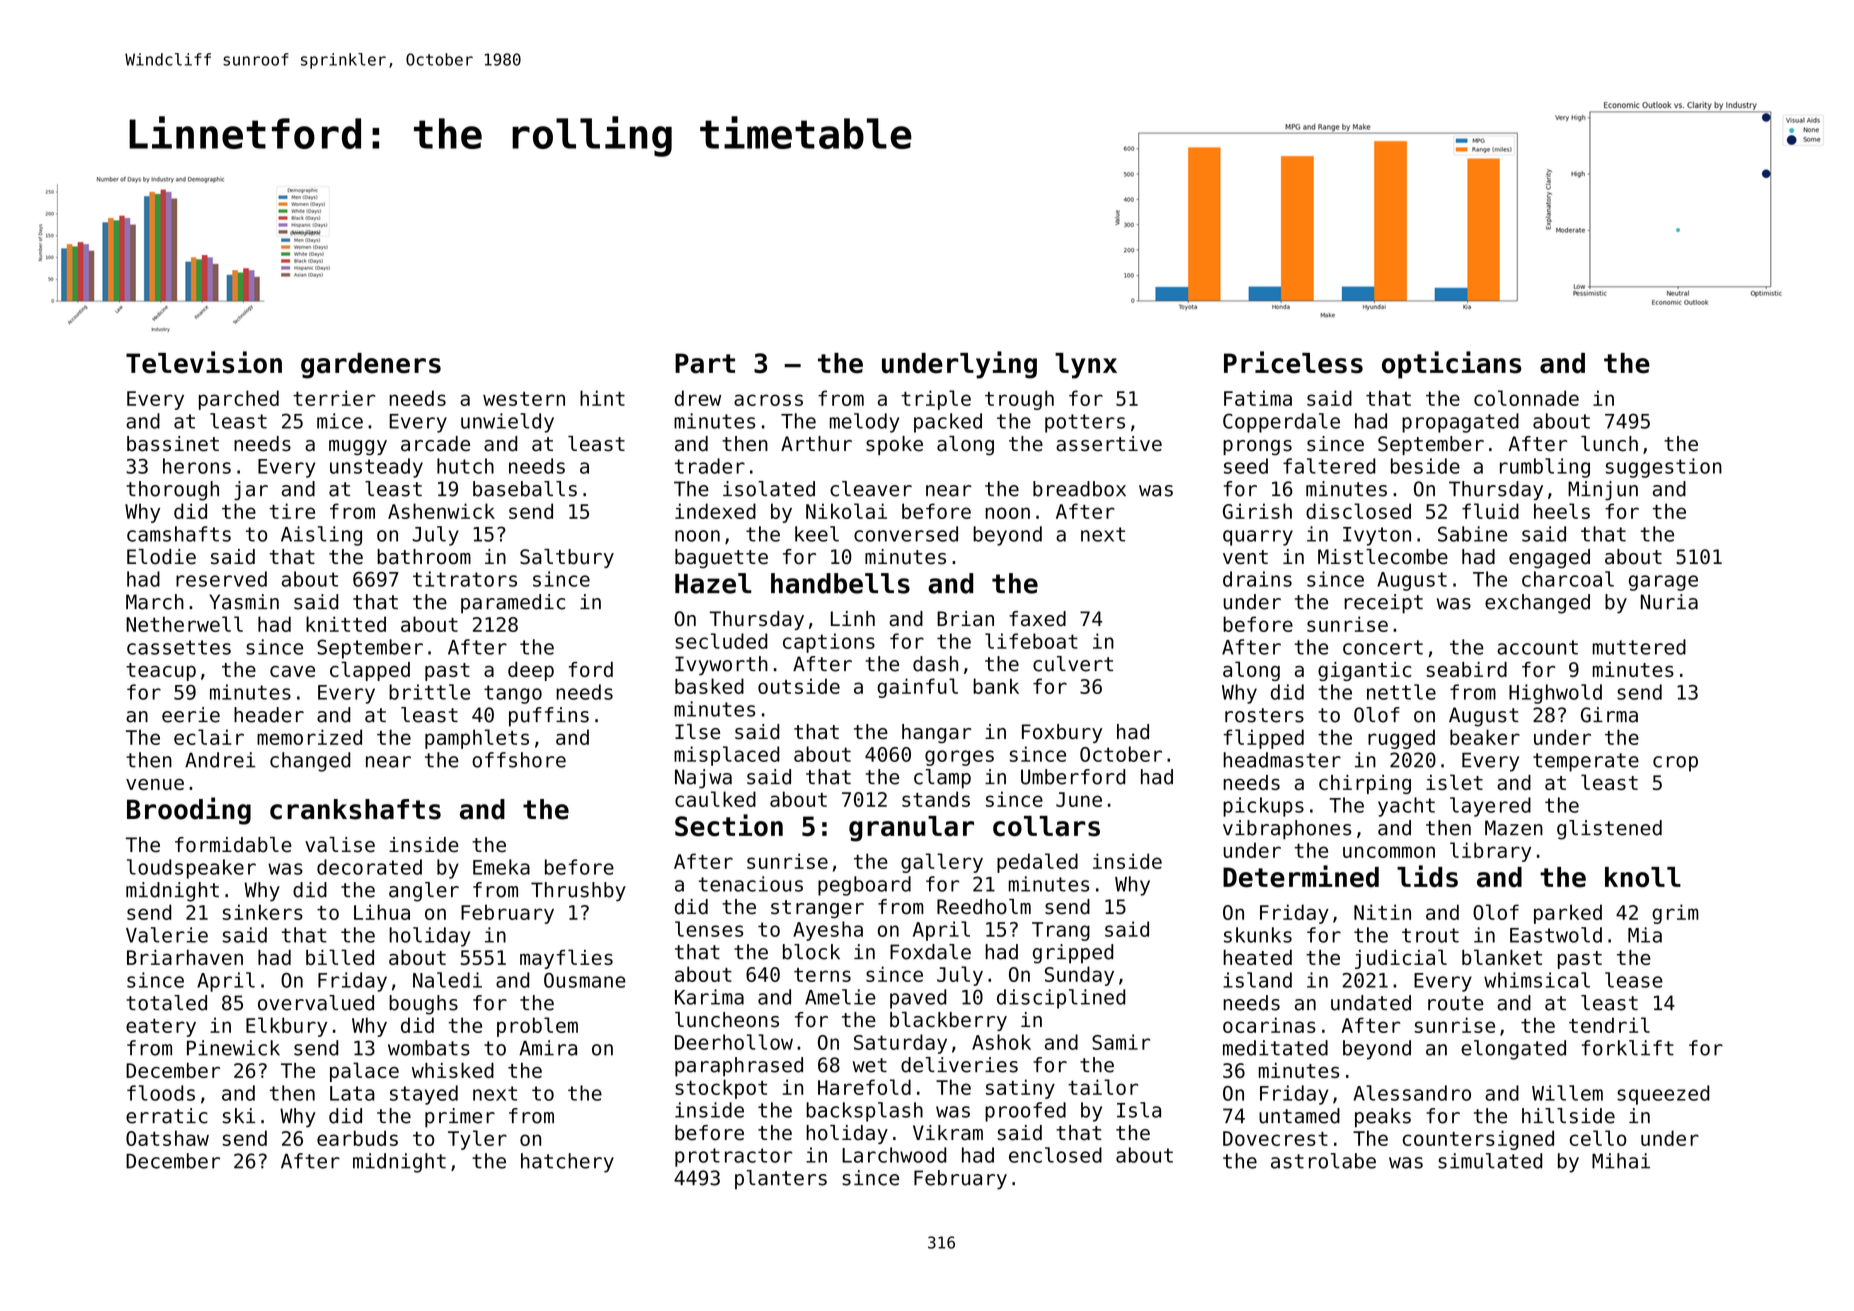 Image resolution: width=1854 pixels, height=1311 pixels. What do you see at coordinates (567, 1163) in the page?
I see `hatchery` at bounding box center [567, 1163].
